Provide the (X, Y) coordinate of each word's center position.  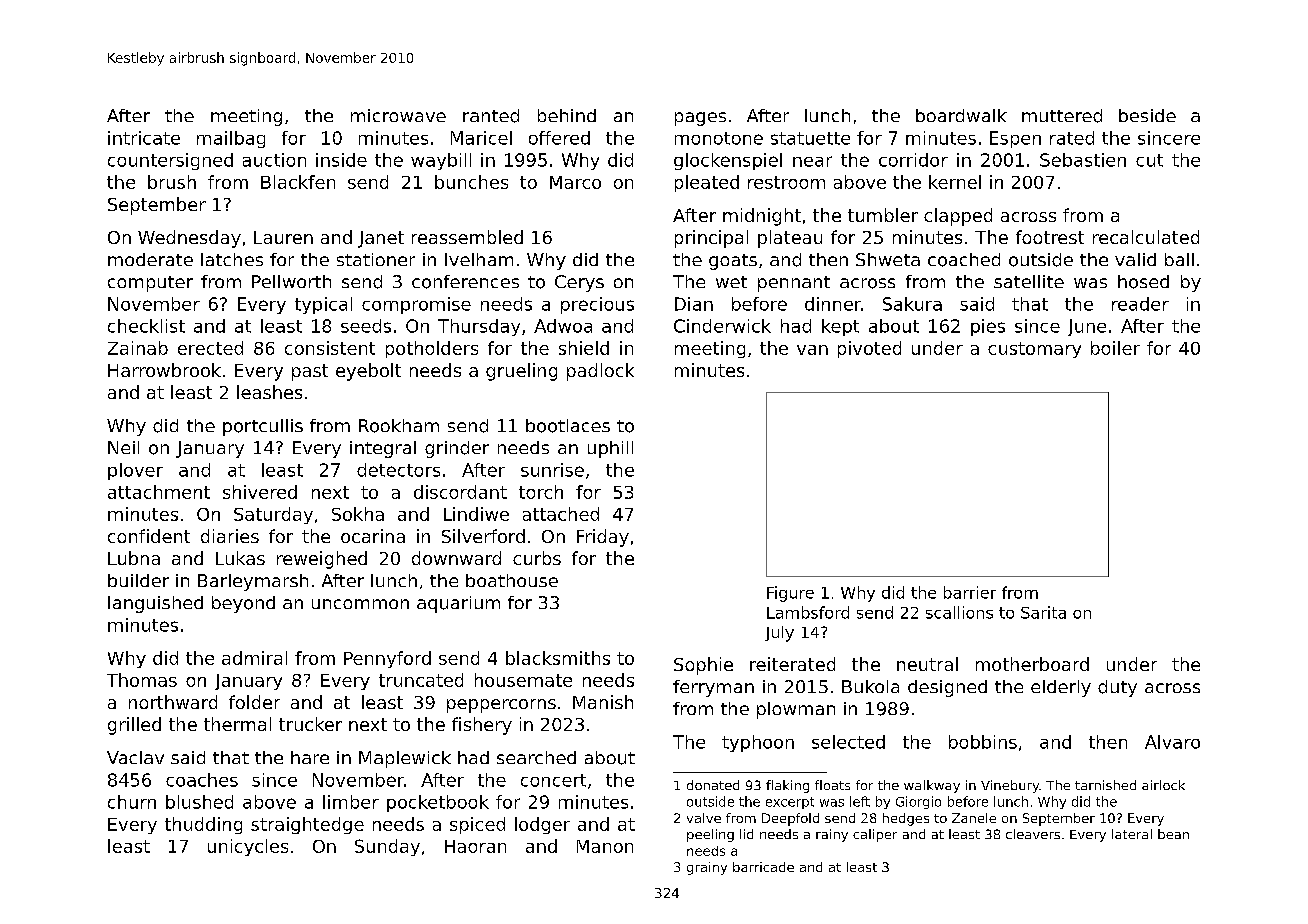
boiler (1115, 348)
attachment (159, 492)
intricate (144, 138)
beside (1147, 115)
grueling (521, 372)
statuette (810, 138)
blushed (199, 802)
